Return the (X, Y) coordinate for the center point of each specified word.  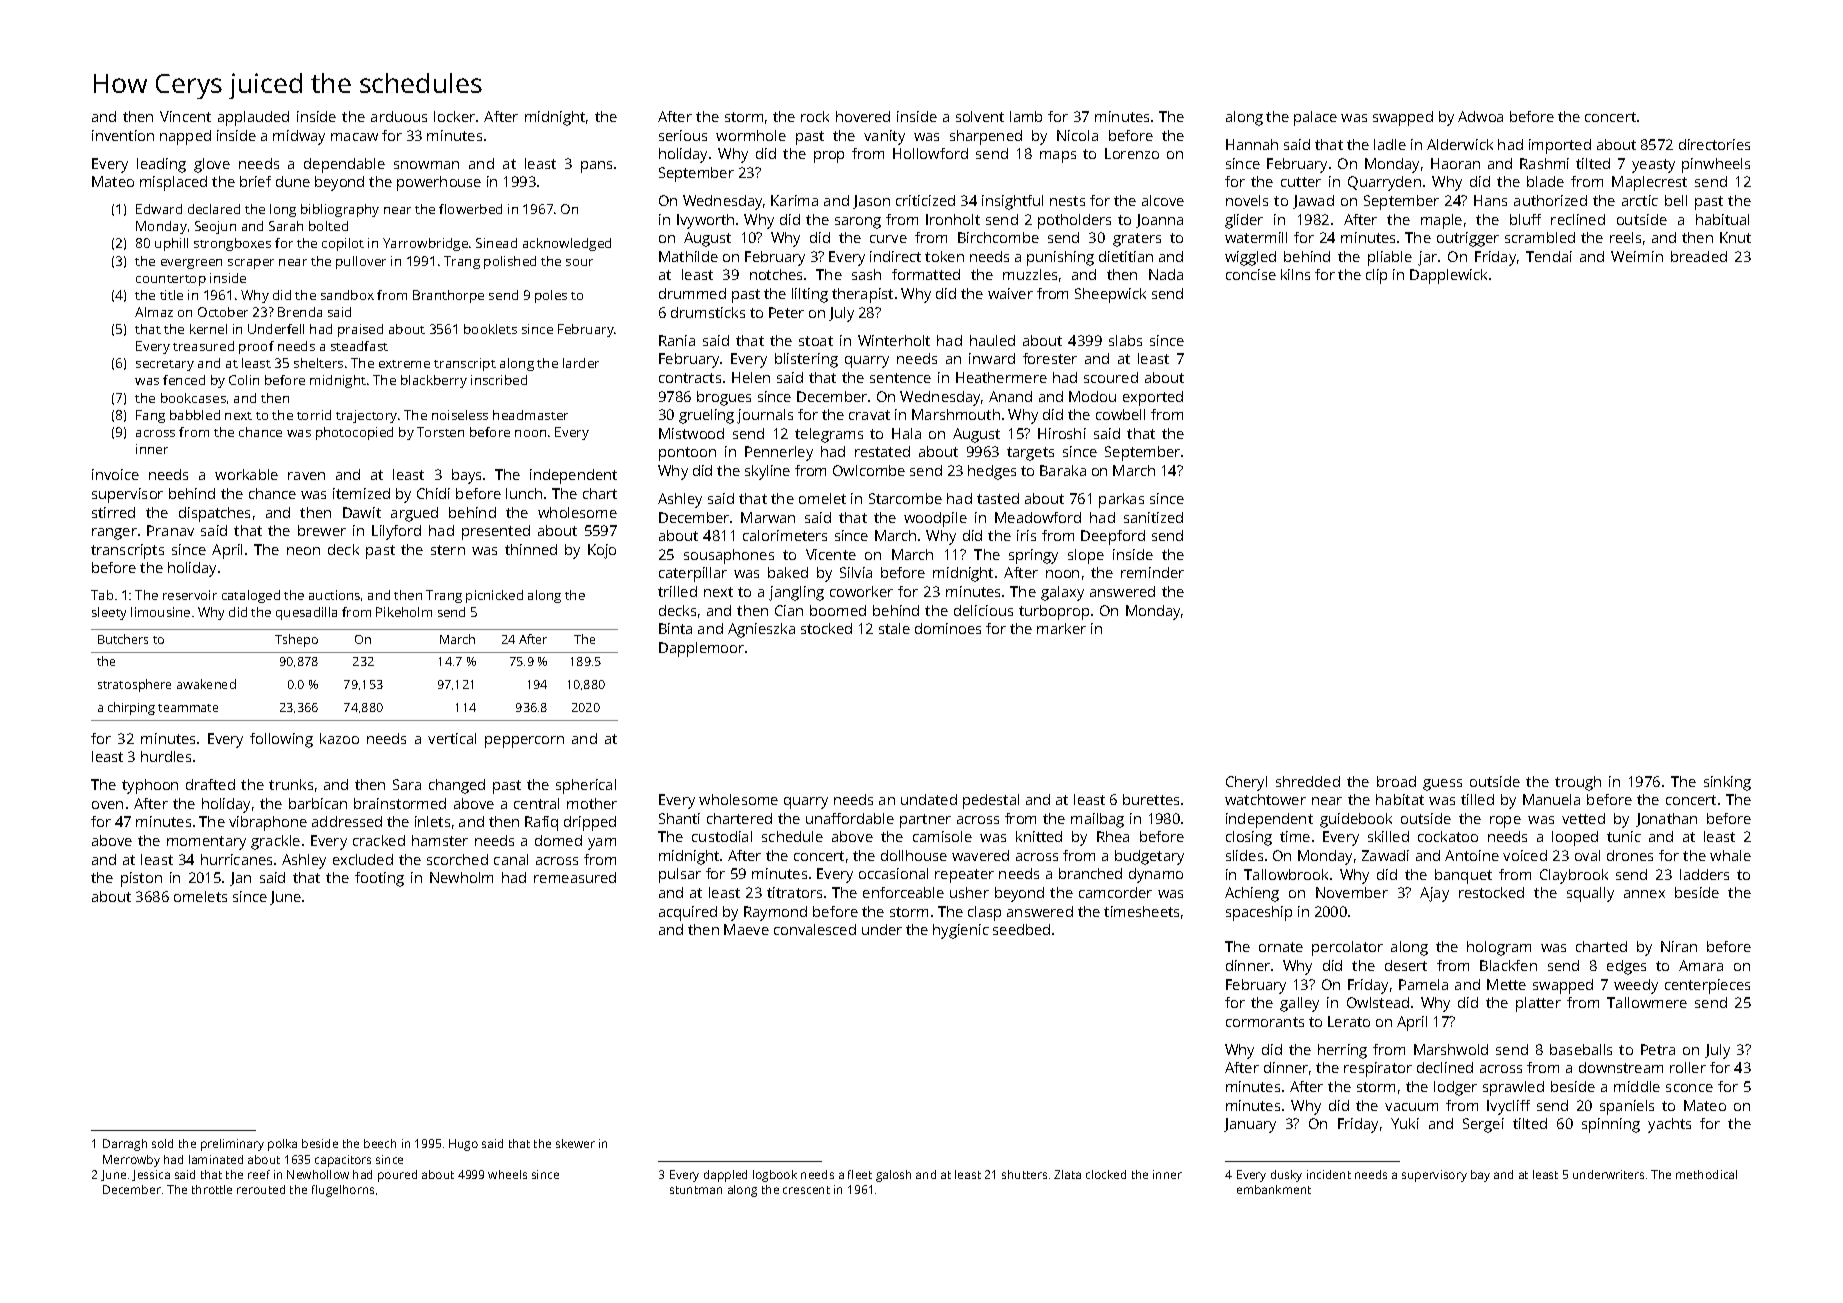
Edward (159, 209)
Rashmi (1544, 163)
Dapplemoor (701, 649)
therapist (862, 295)
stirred (113, 512)
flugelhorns (343, 1191)
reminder (1152, 572)
